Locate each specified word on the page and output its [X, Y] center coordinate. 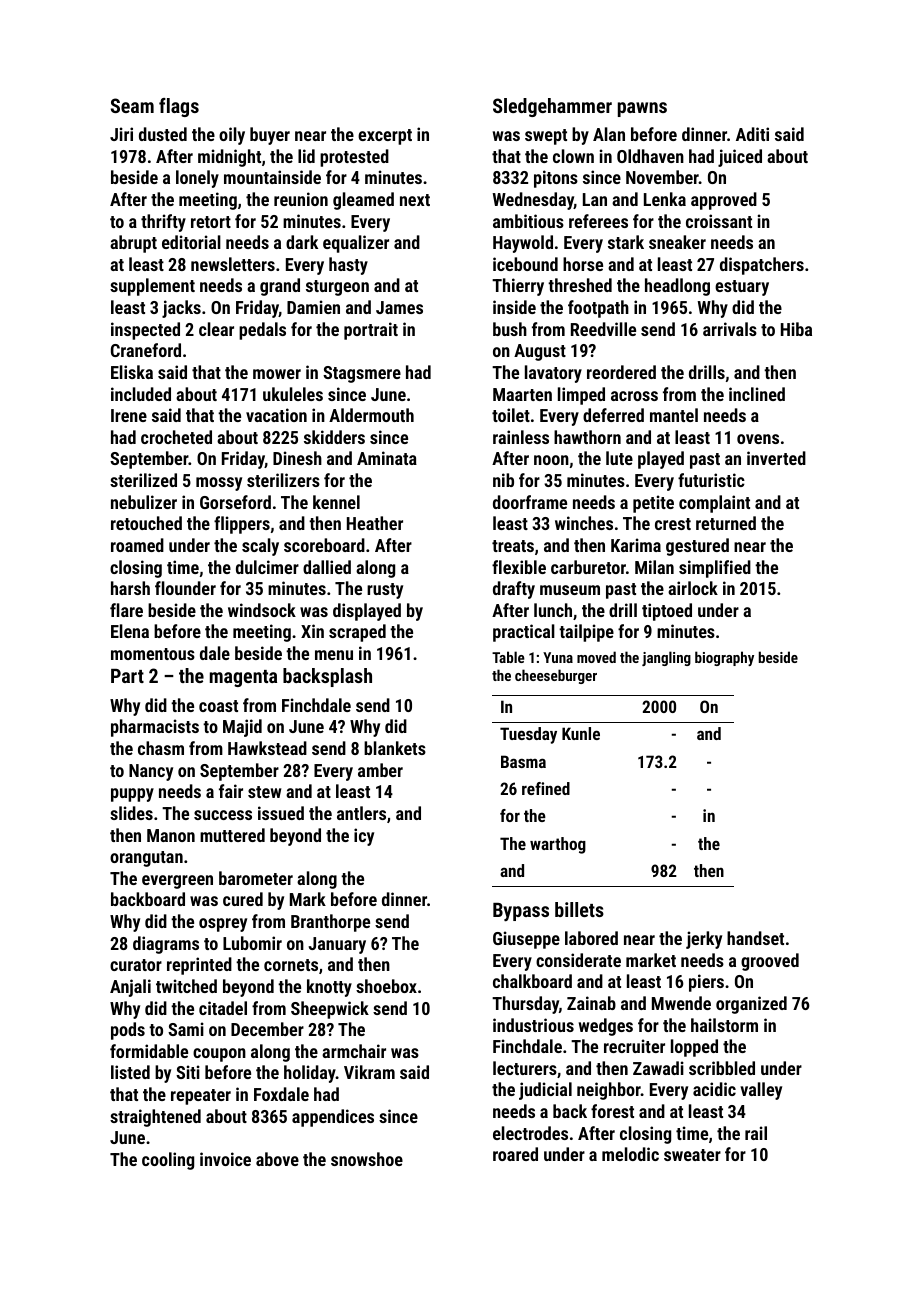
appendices [333, 1118]
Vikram [369, 1072]
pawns [642, 109]
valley [761, 1091]
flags [179, 107]
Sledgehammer [552, 107]
